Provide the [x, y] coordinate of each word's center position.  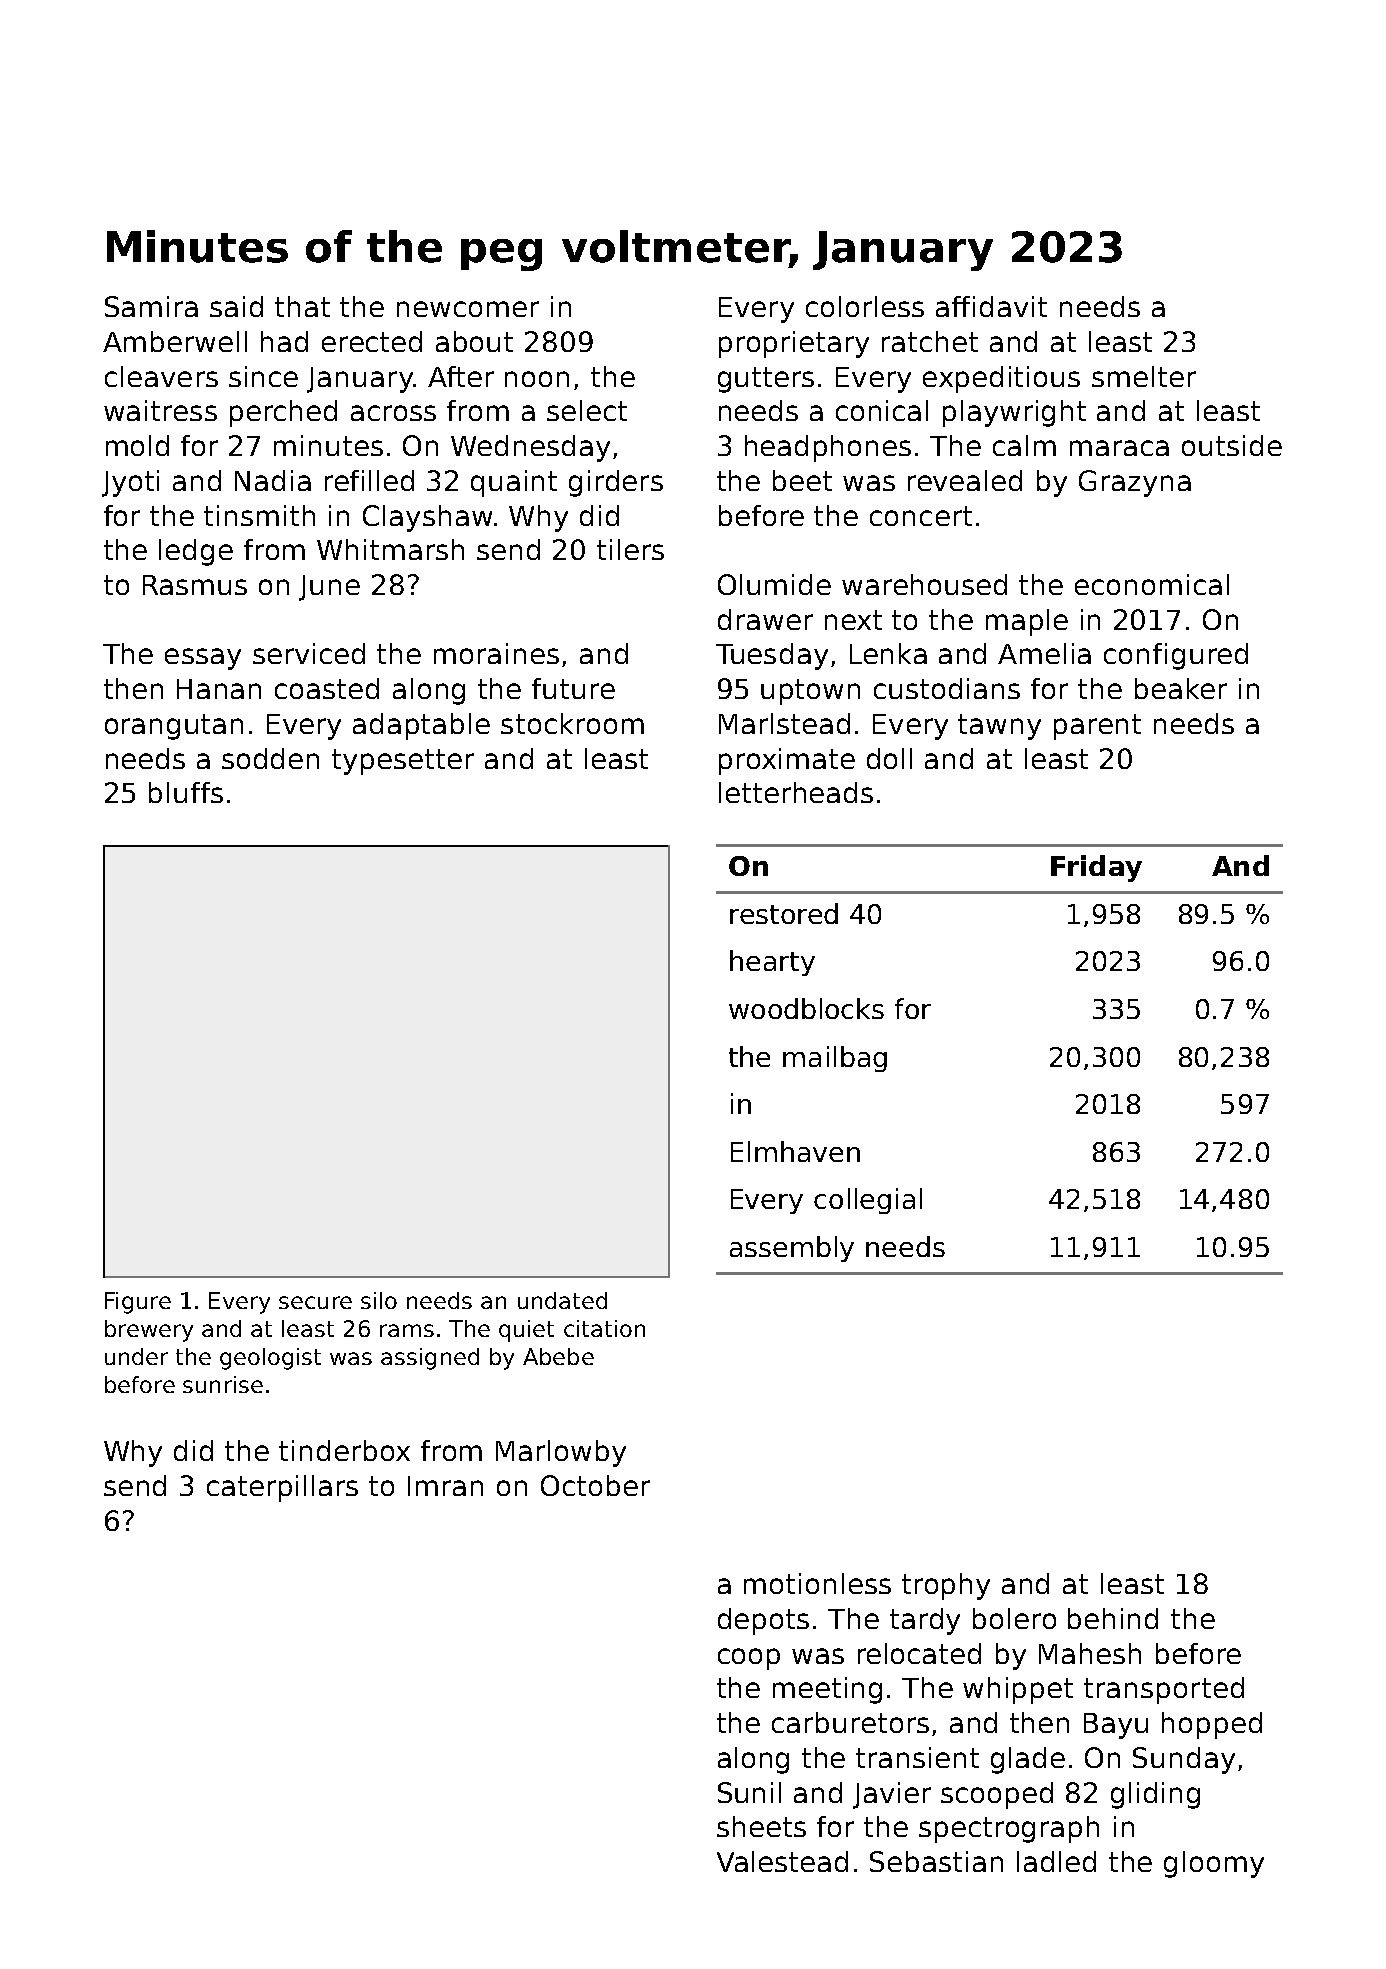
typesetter [403, 762]
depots [763, 1621]
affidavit [991, 306]
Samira [151, 306]
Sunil [749, 1792]
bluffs [186, 792]
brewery [149, 1331]
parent [1097, 727]
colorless [865, 306]
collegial [868, 1201]
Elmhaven [795, 1151]
